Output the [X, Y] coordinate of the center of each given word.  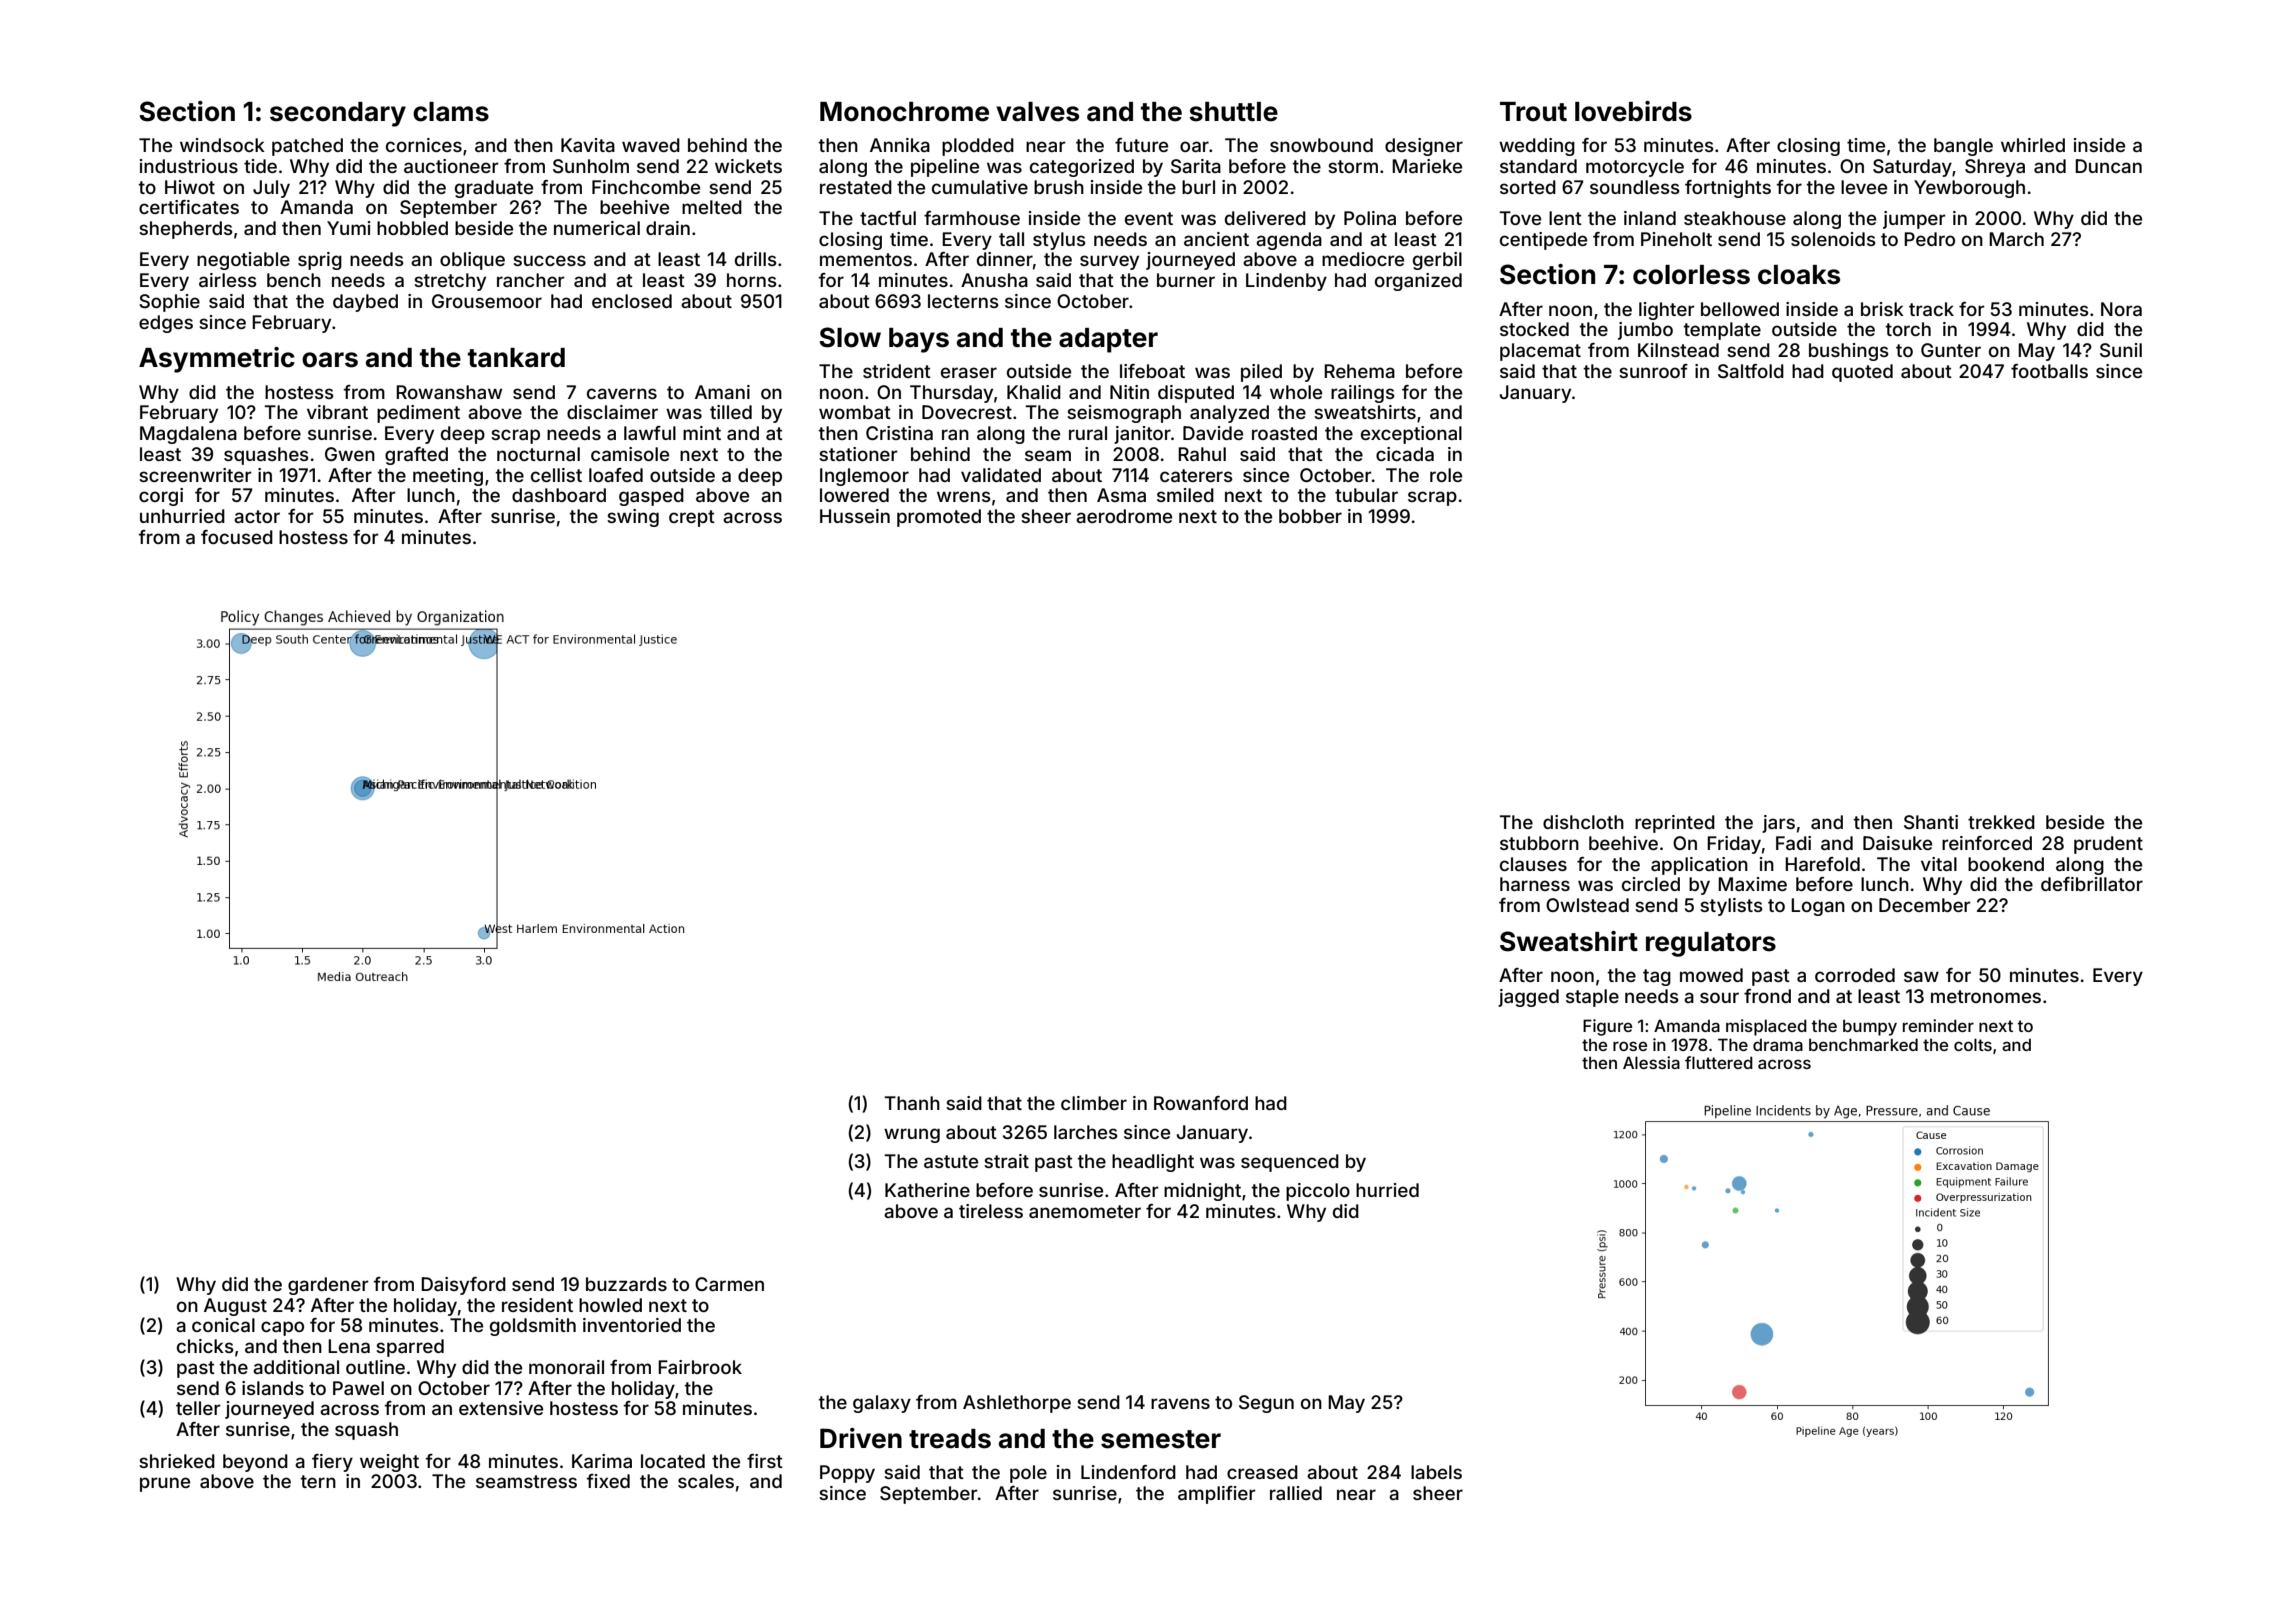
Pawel [358, 1388]
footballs [2049, 371]
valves [1037, 112]
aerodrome [1124, 516]
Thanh [912, 1103]
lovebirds [1633, 111]
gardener [328, 1286]
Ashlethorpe [1017, 1404]
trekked [2001, 822]
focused [237, 537]
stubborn [1539, 843]
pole [1028, 1474]
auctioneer [451, 166]
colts [1973, 1044]
